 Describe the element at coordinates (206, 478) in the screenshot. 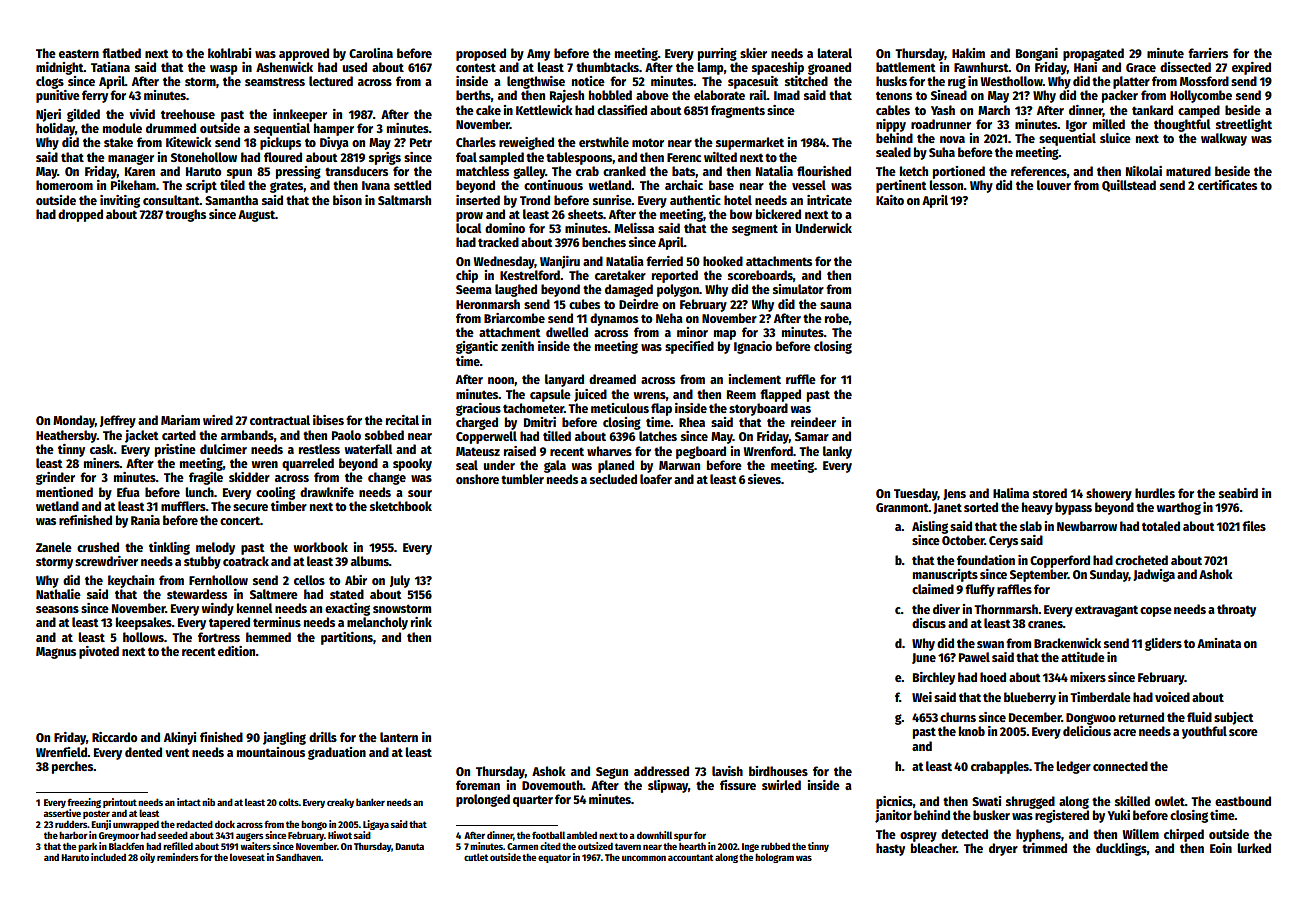

I see `fragile` at that location.
